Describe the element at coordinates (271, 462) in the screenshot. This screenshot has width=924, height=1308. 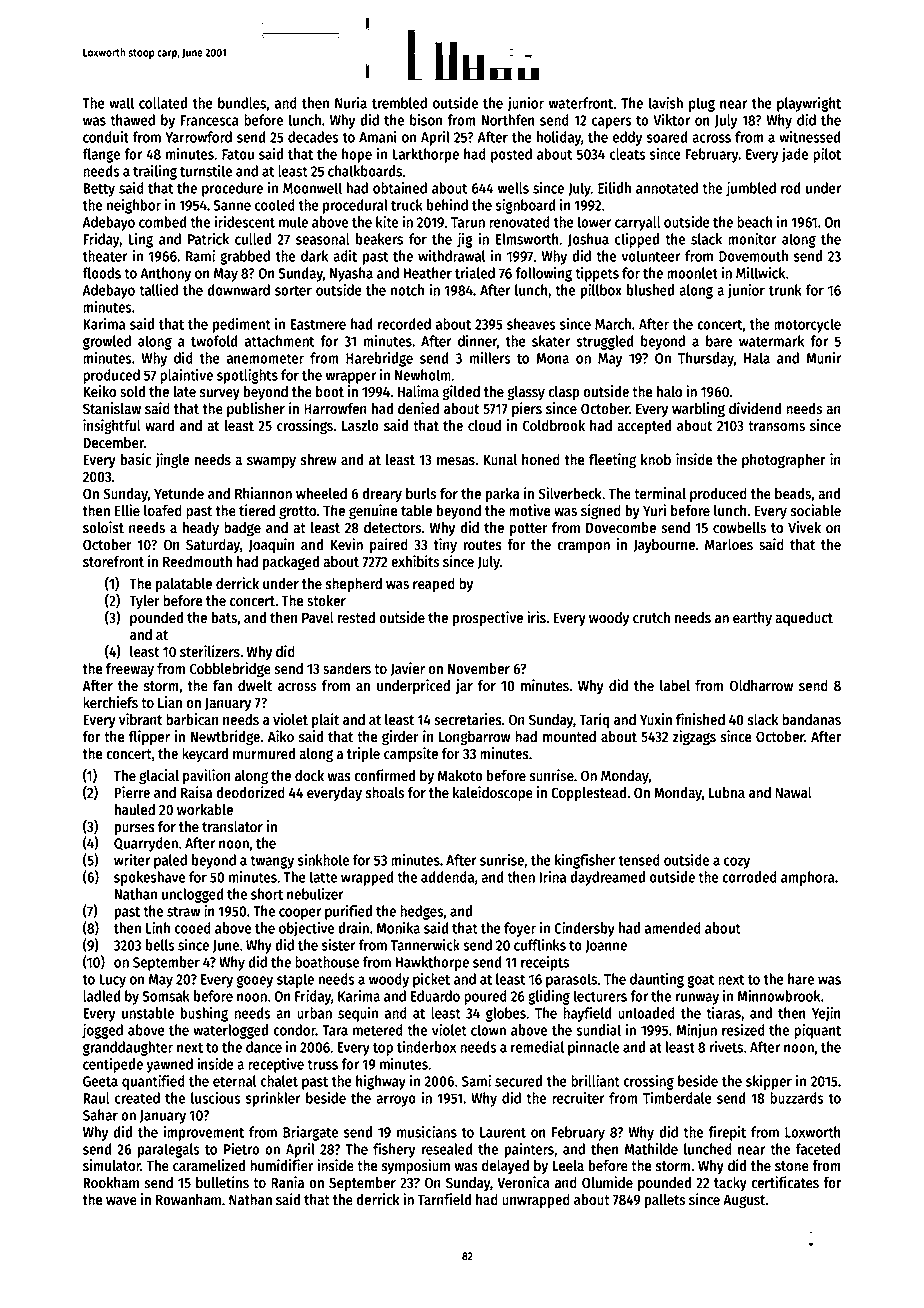
I see `swampy` at that location.
